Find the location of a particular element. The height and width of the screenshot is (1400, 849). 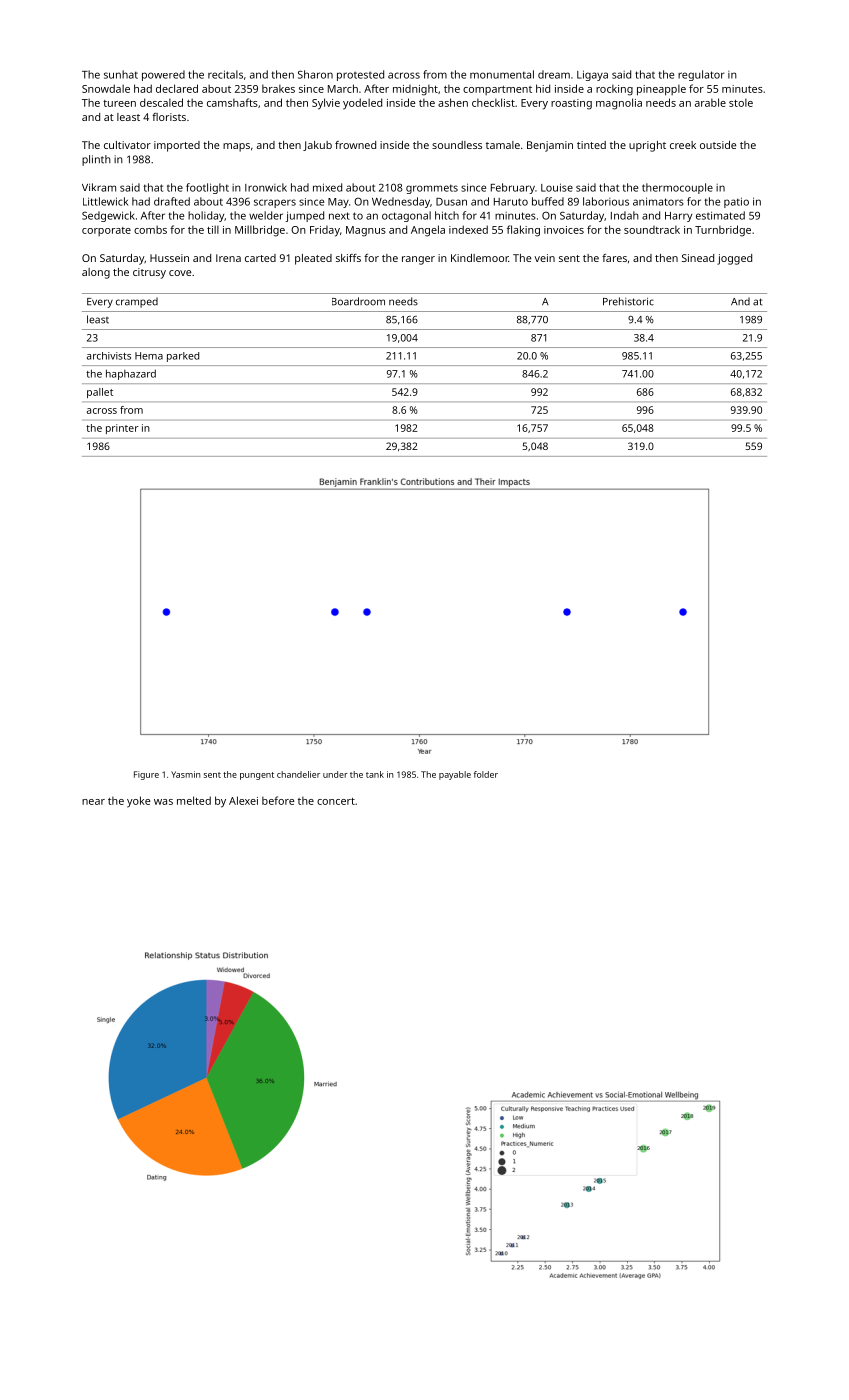

Boardroom is located at coordinates (358, 301).
